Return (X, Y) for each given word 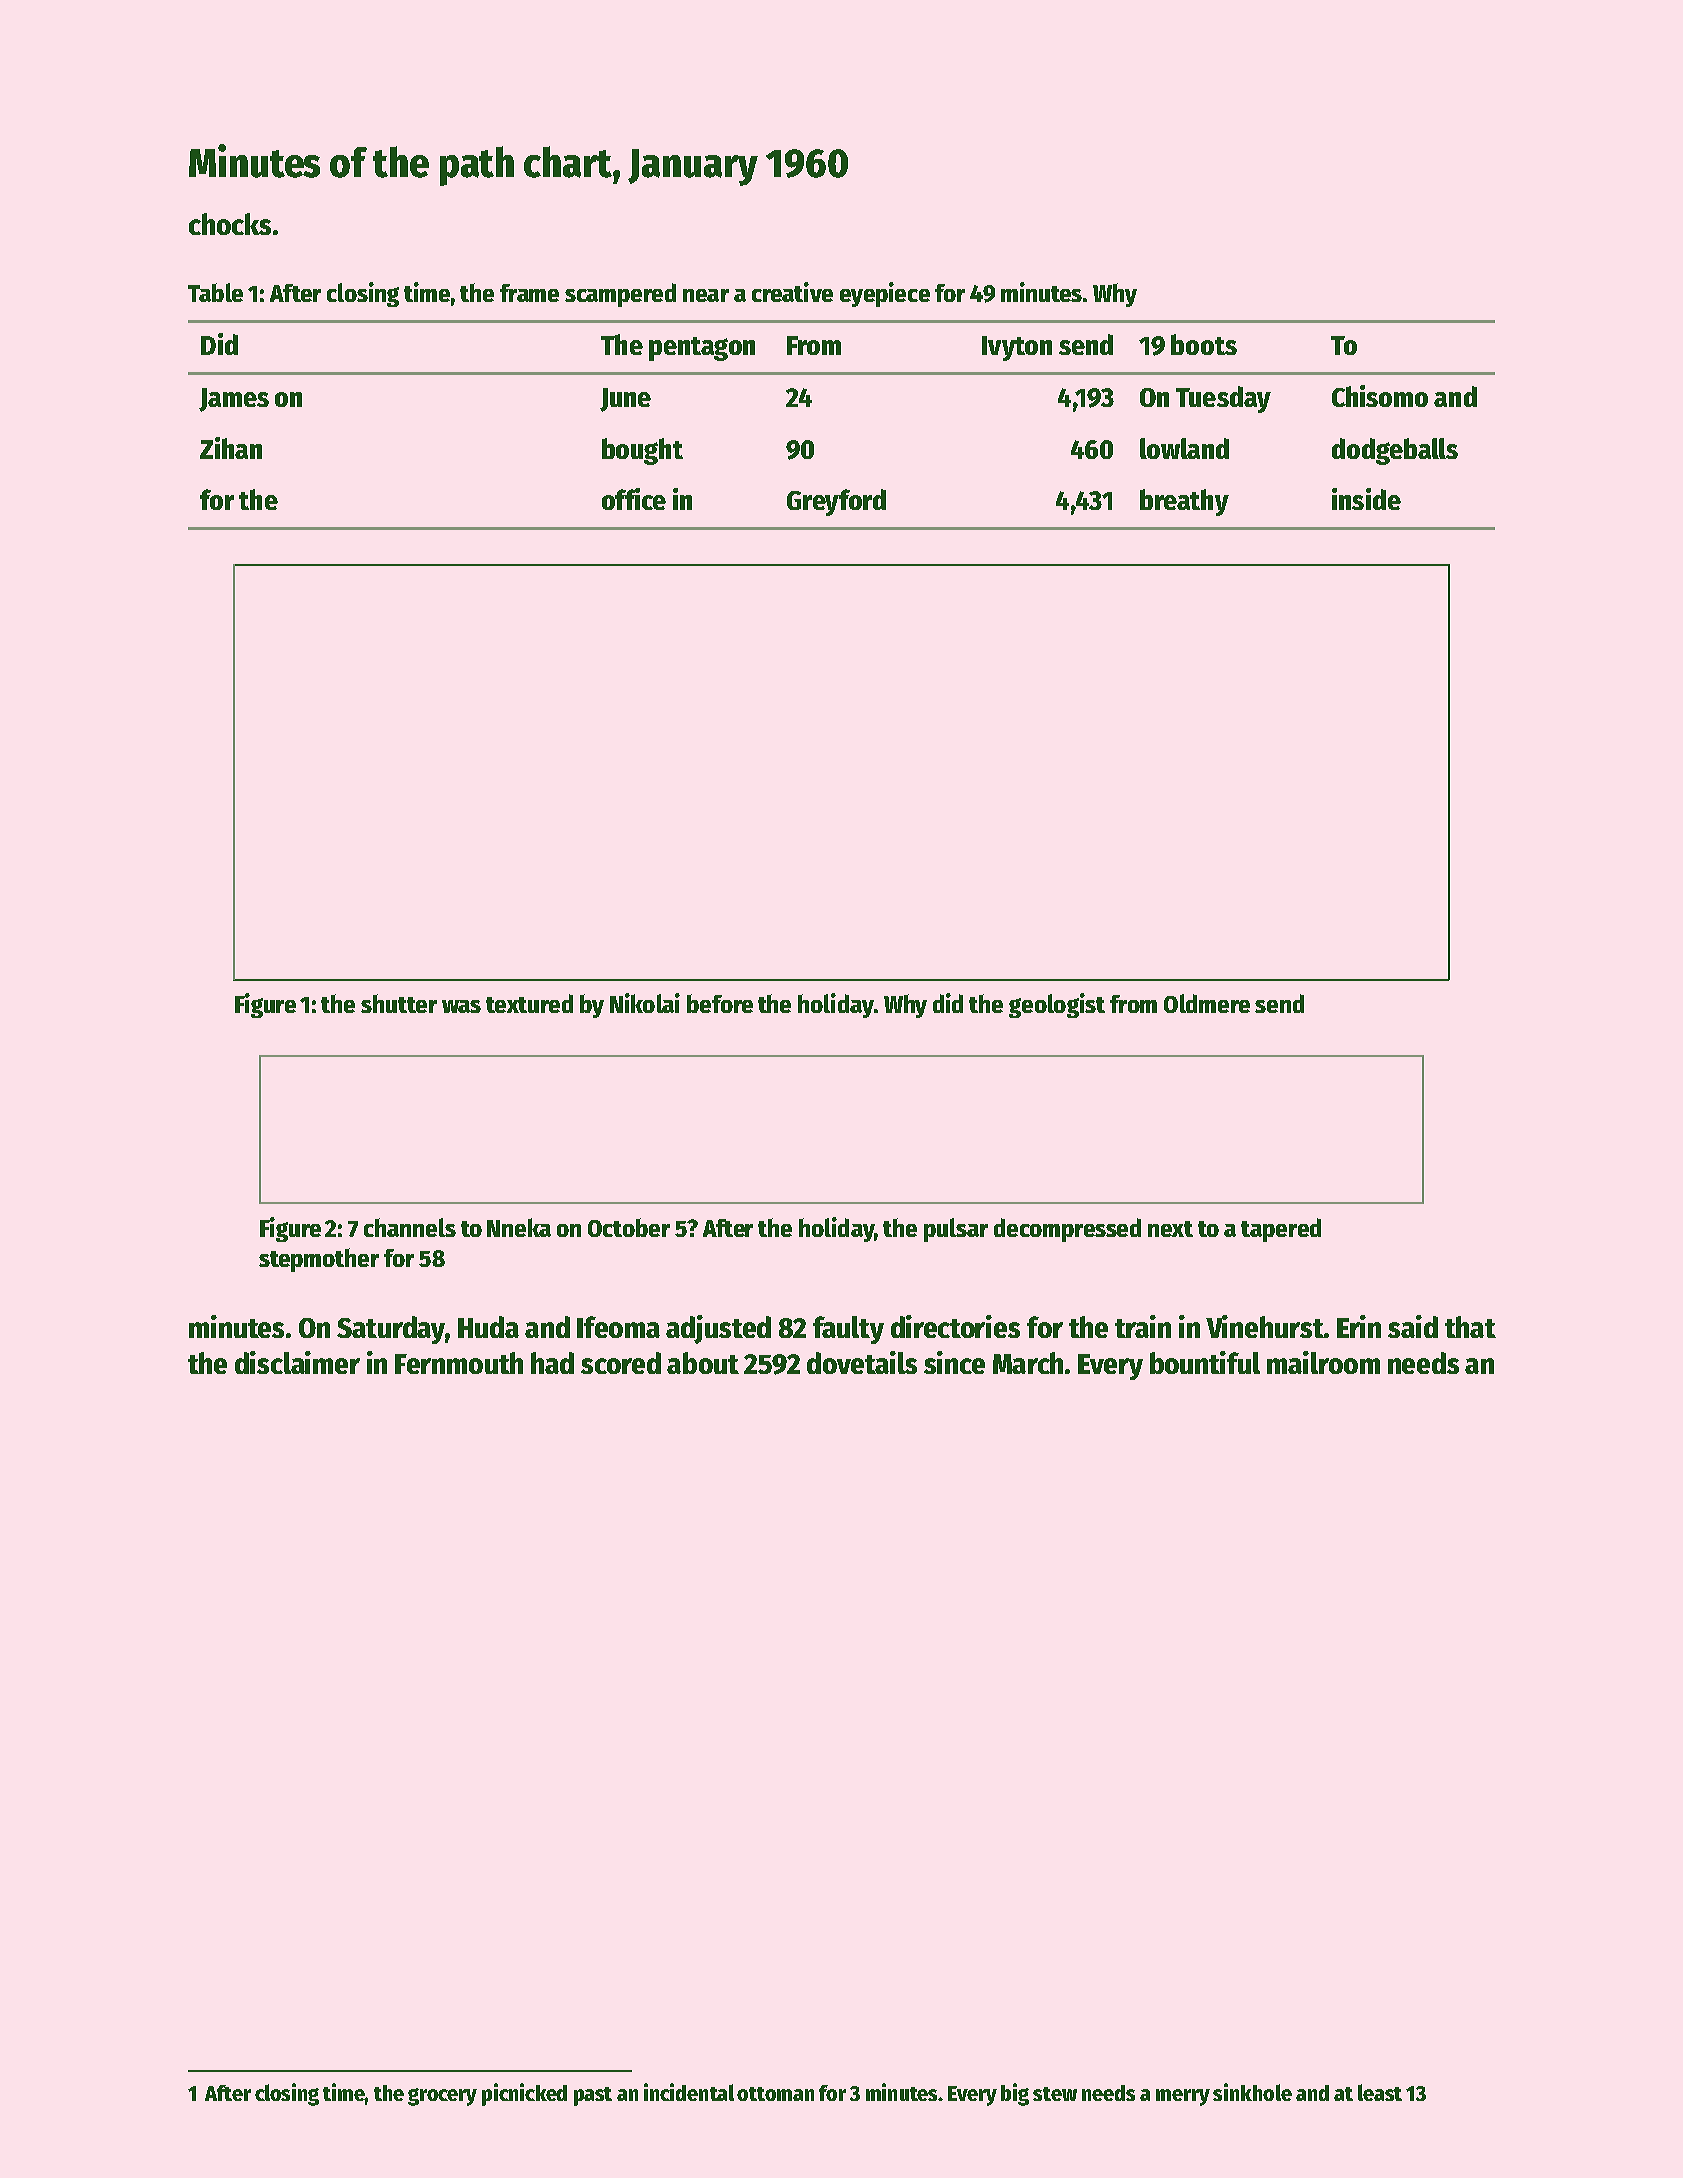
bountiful (1205, 1362)
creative (792, 292)
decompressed (1067, 1230)
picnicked (524, 2094)
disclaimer (297, 1362)
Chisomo (1380, 396)
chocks (230, 224)
